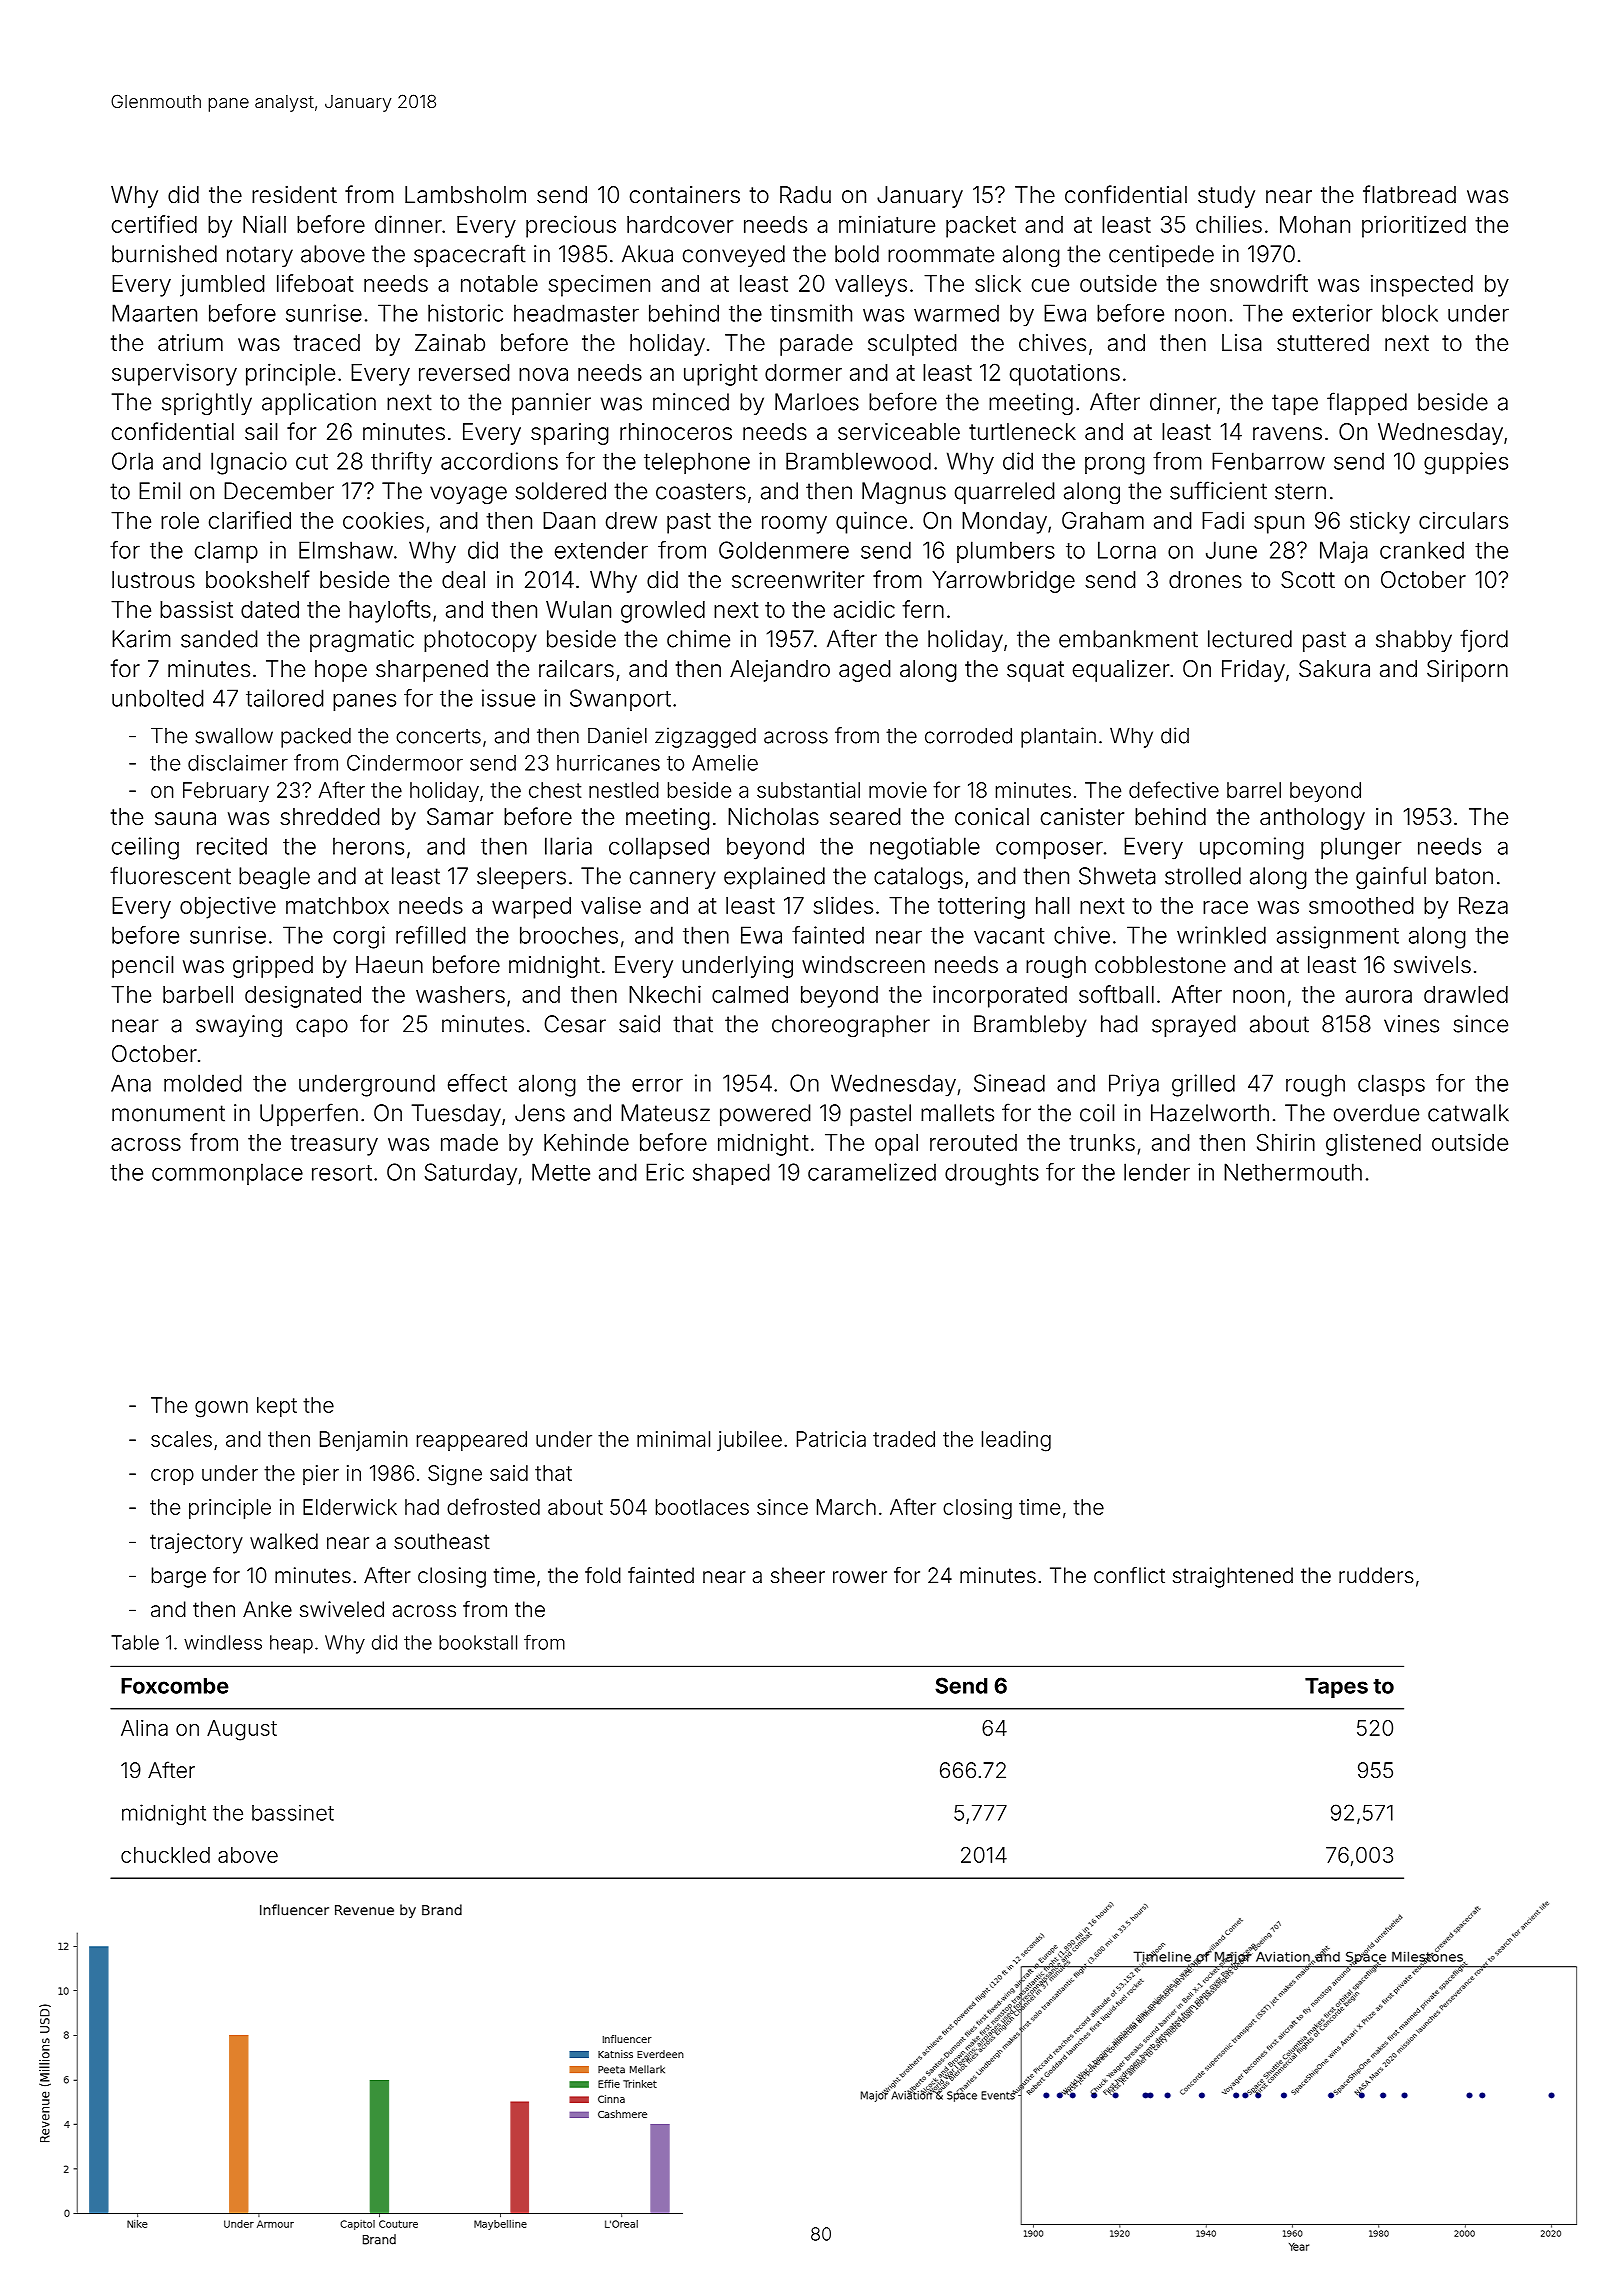 The height and width of the screenshot is (2292, 1620). Describe the element at coordinates (342, 1173) in the screenshot. I see `resort` at that location.
